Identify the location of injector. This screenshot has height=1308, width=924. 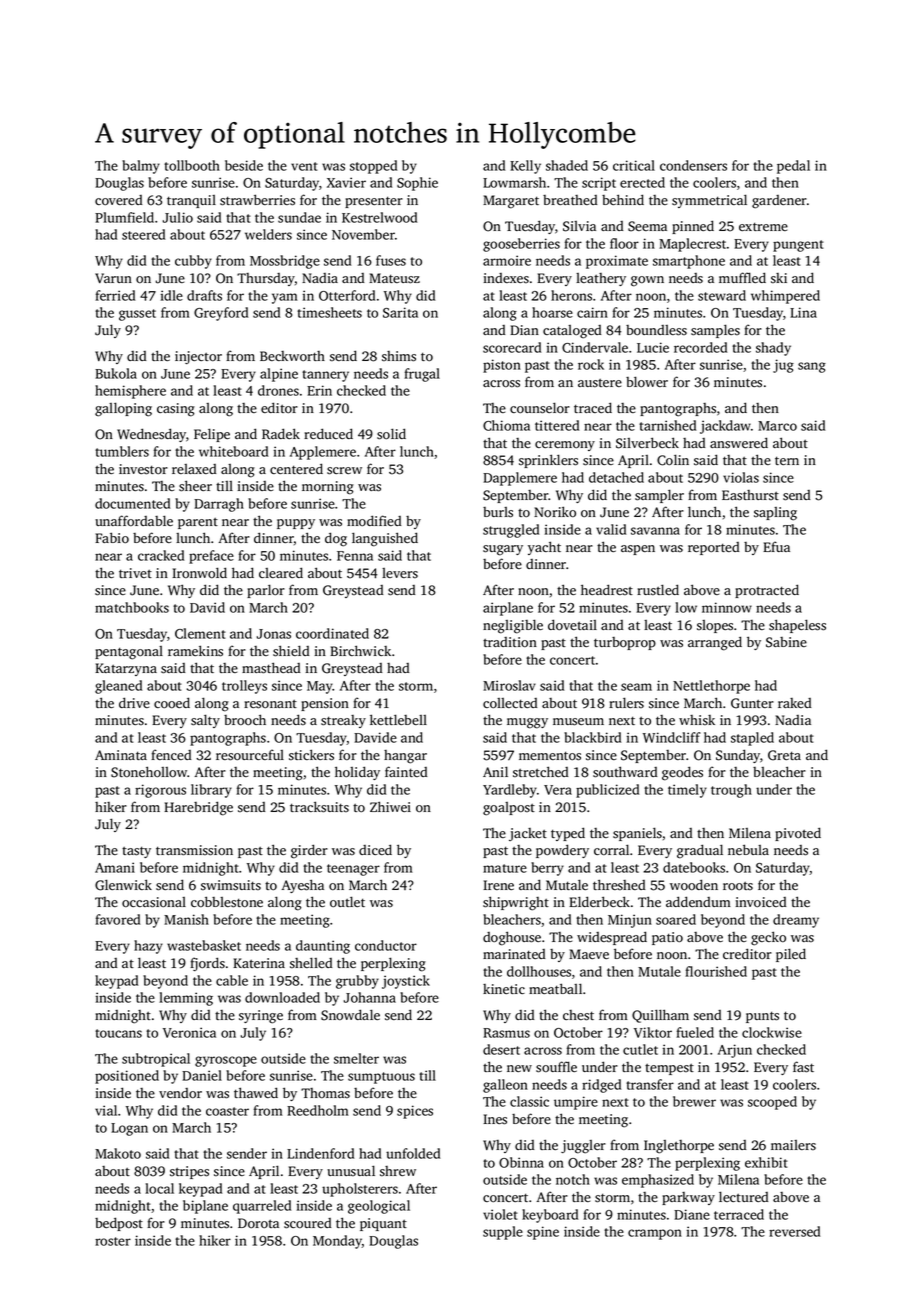
(198, 357).
